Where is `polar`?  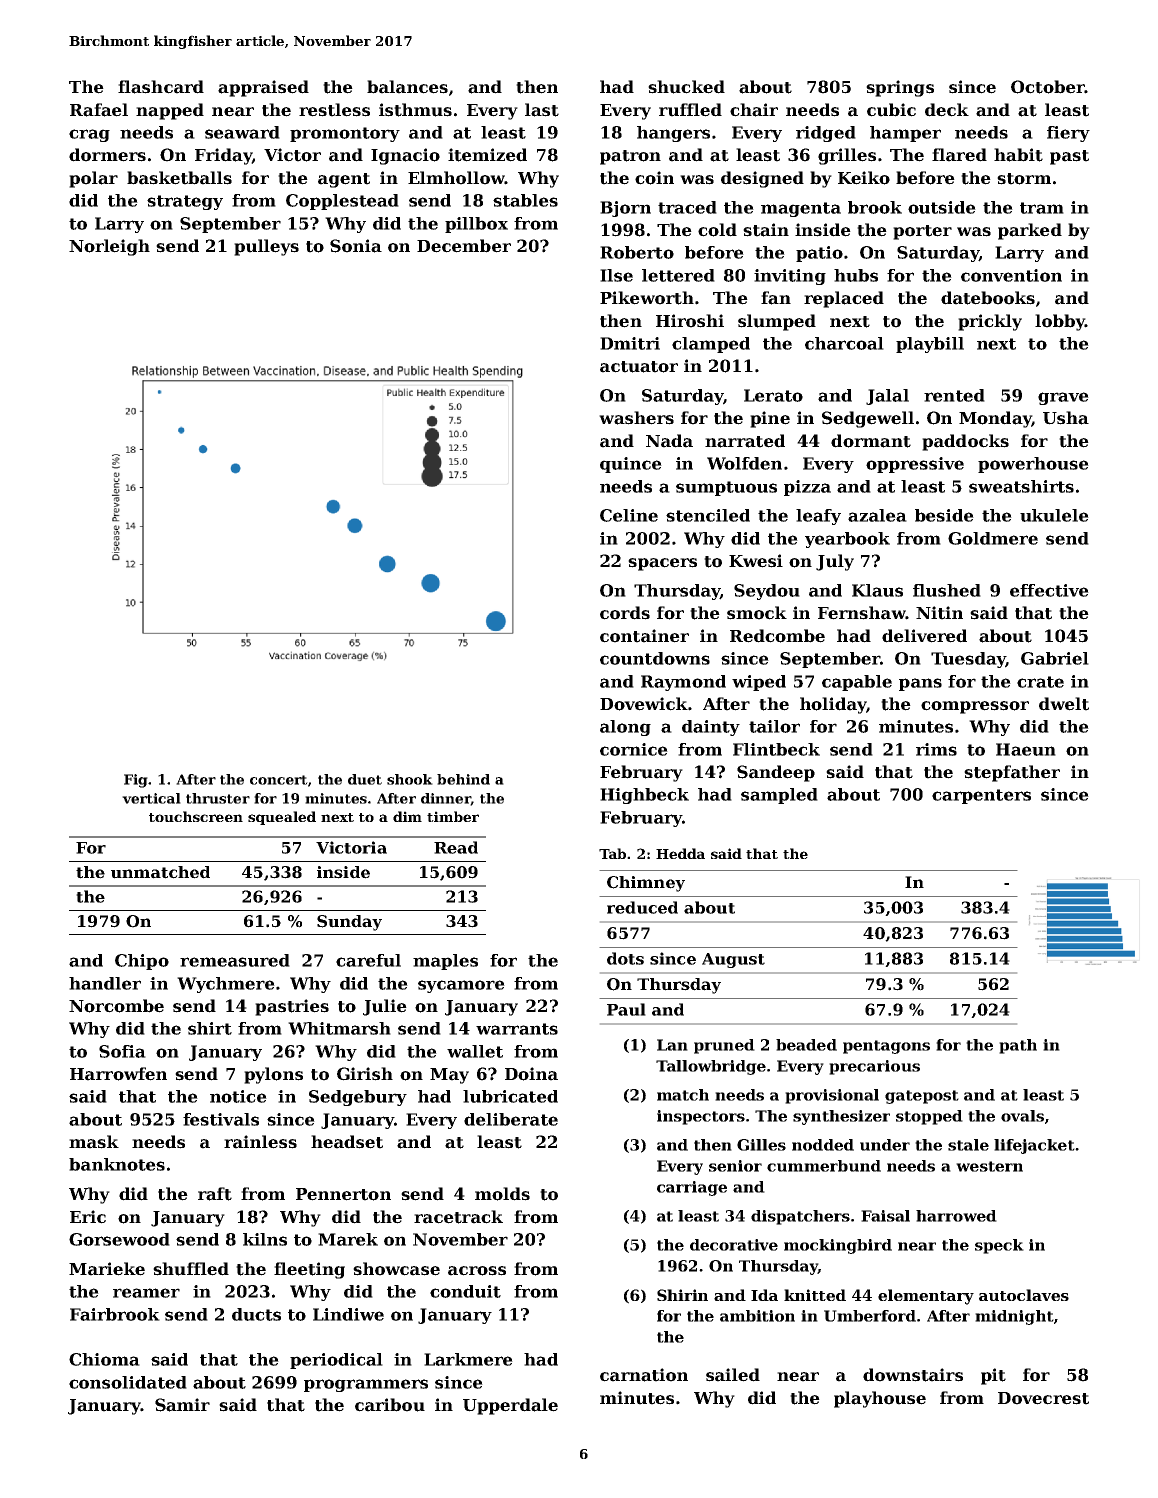 polar is located at coordinates (93, 179).
